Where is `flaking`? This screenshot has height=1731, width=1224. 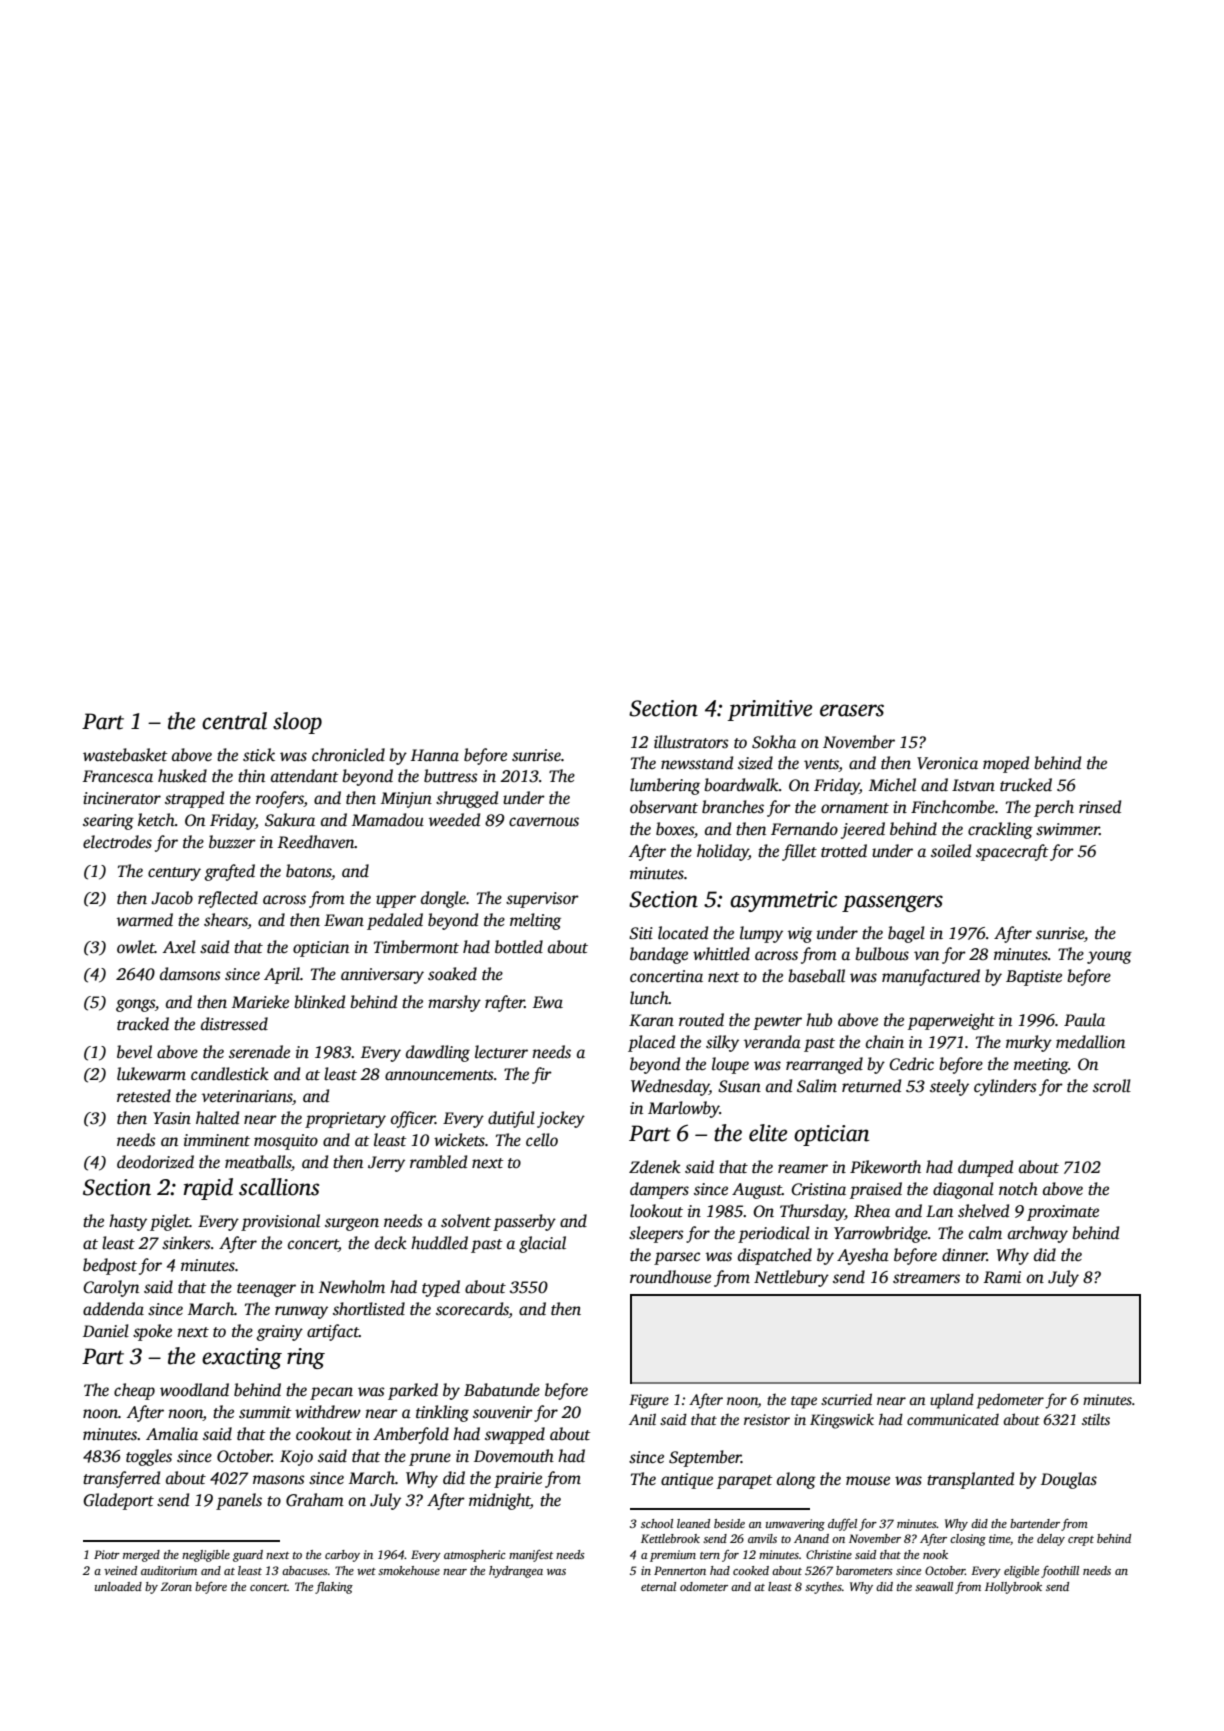 flaking is located at coordinates (334, 1588).
